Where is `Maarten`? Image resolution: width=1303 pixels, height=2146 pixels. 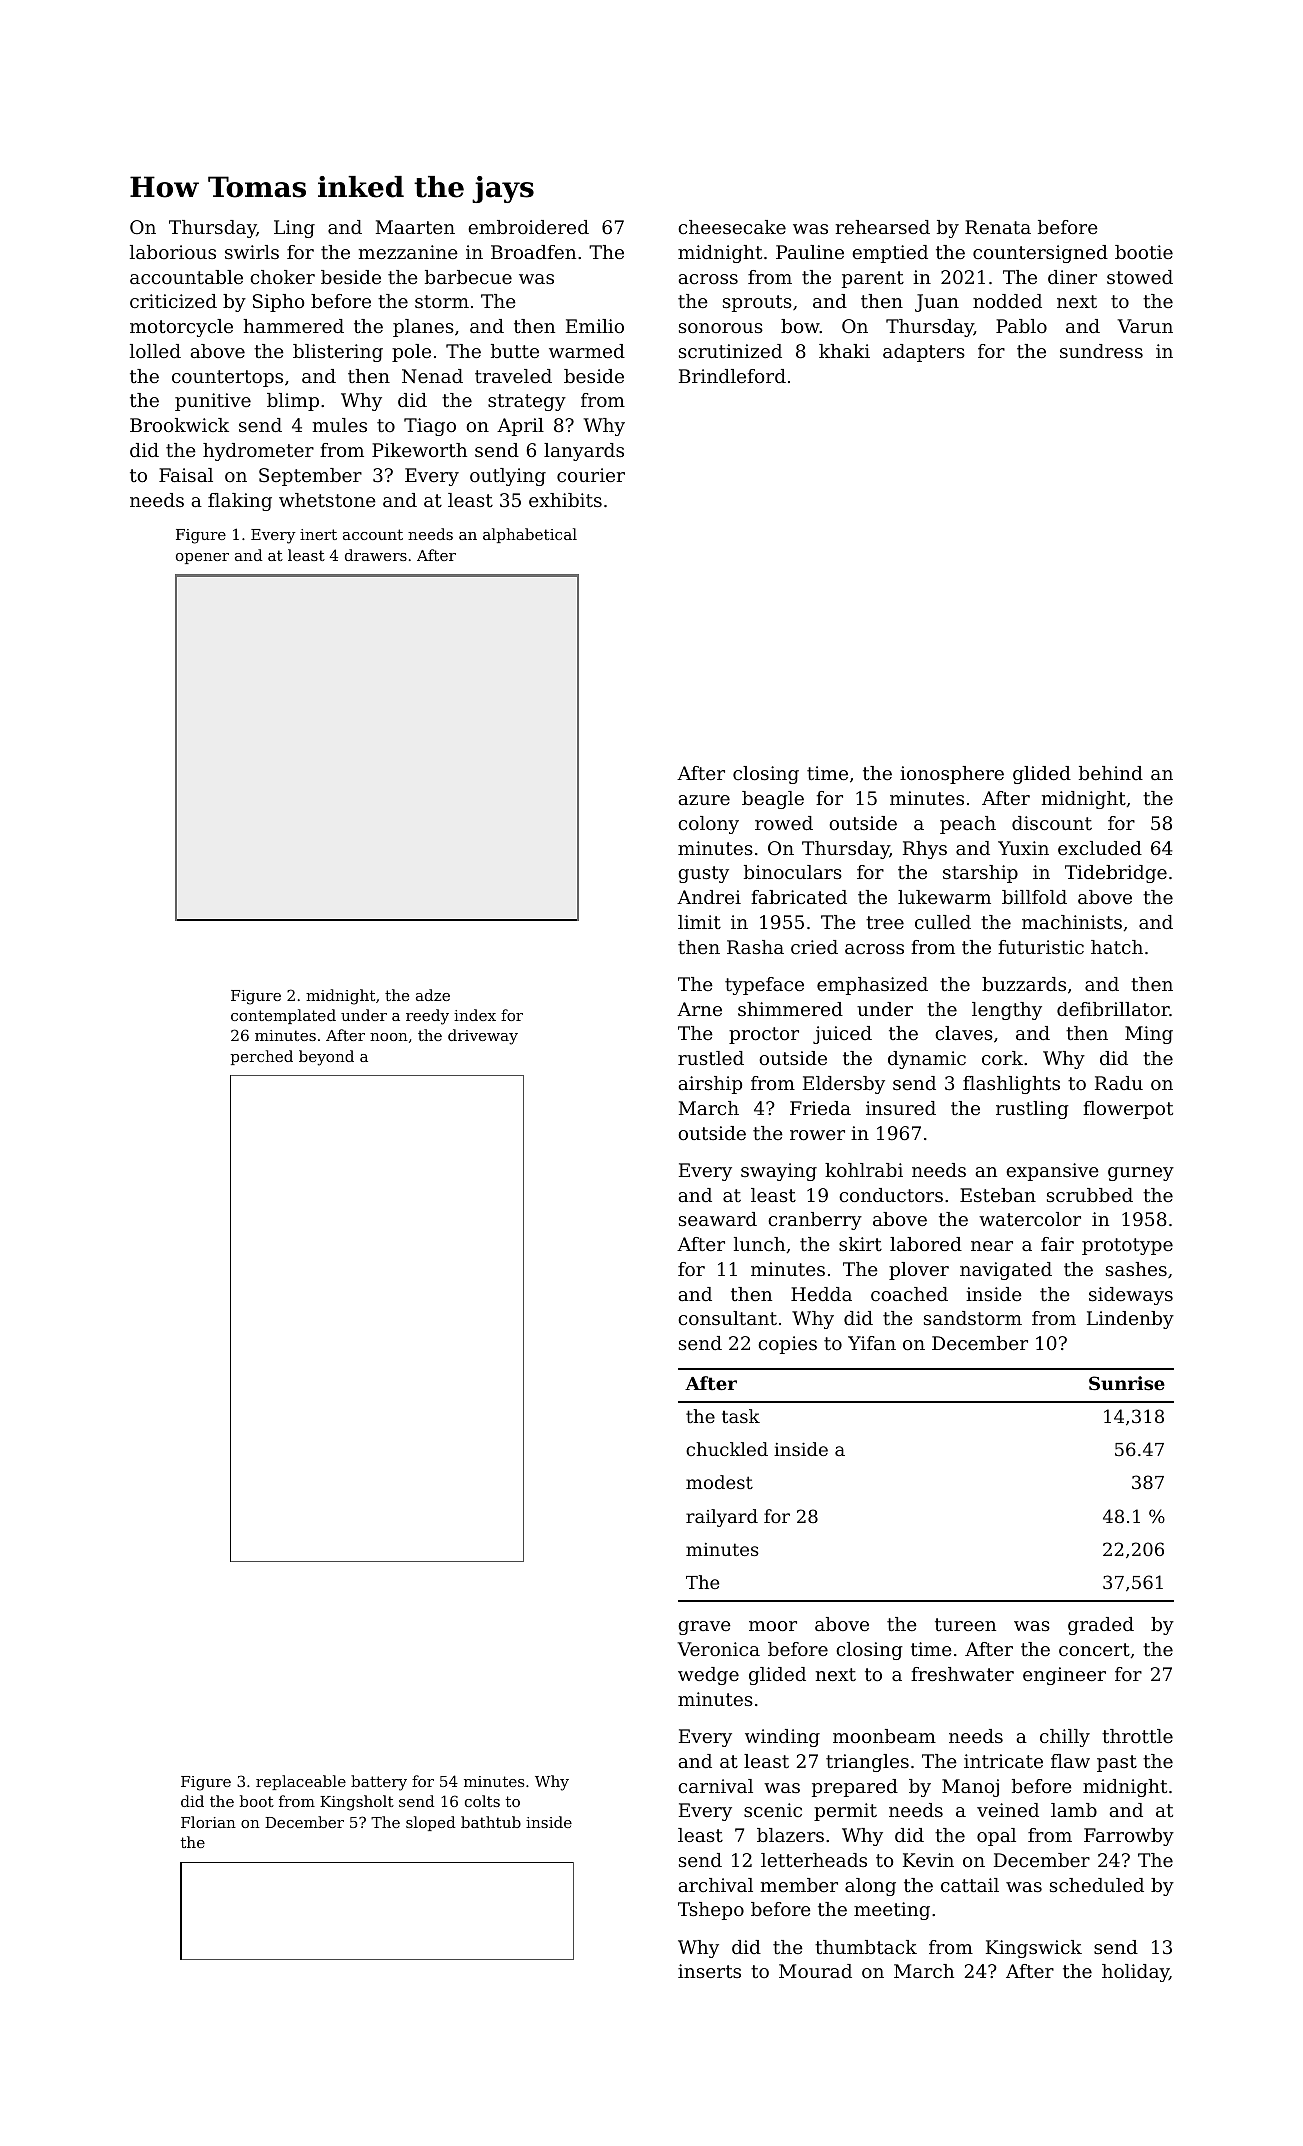 Maarten is located at coordinates (415, 227).
